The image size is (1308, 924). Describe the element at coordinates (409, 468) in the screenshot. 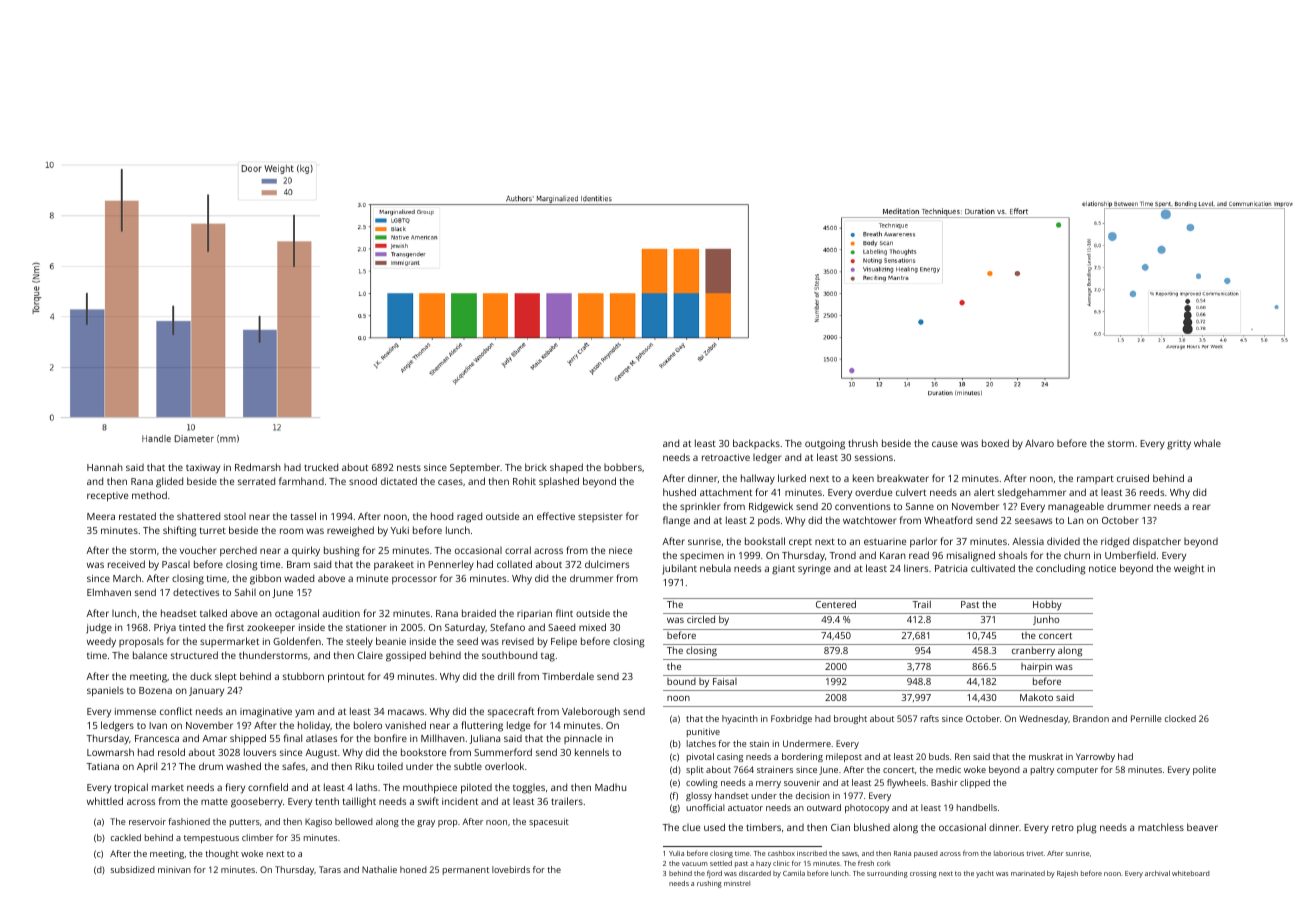

I see `nests` at that location.
